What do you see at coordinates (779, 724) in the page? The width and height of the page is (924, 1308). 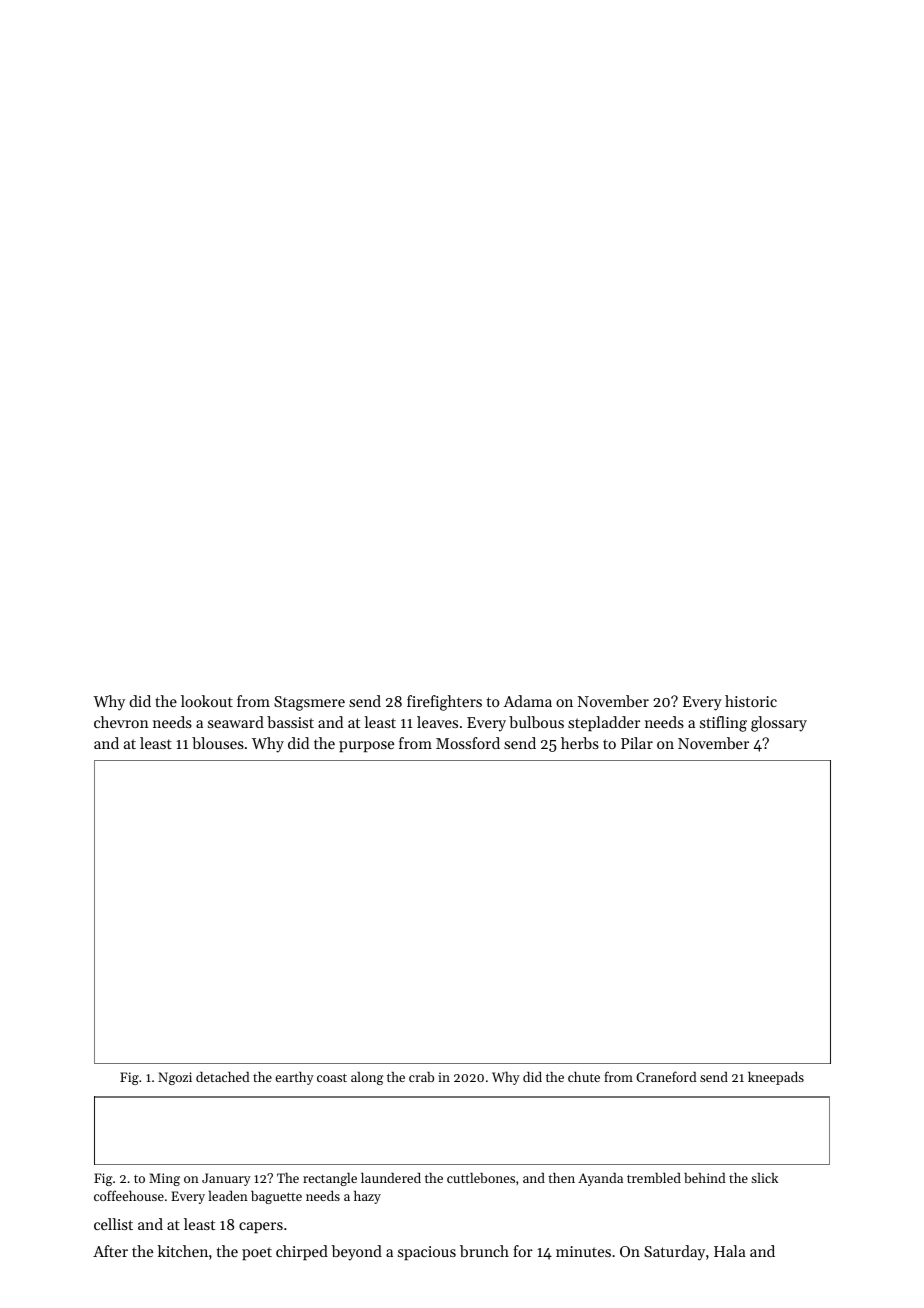 I see `glossary` at bounding box center [779, 724].
